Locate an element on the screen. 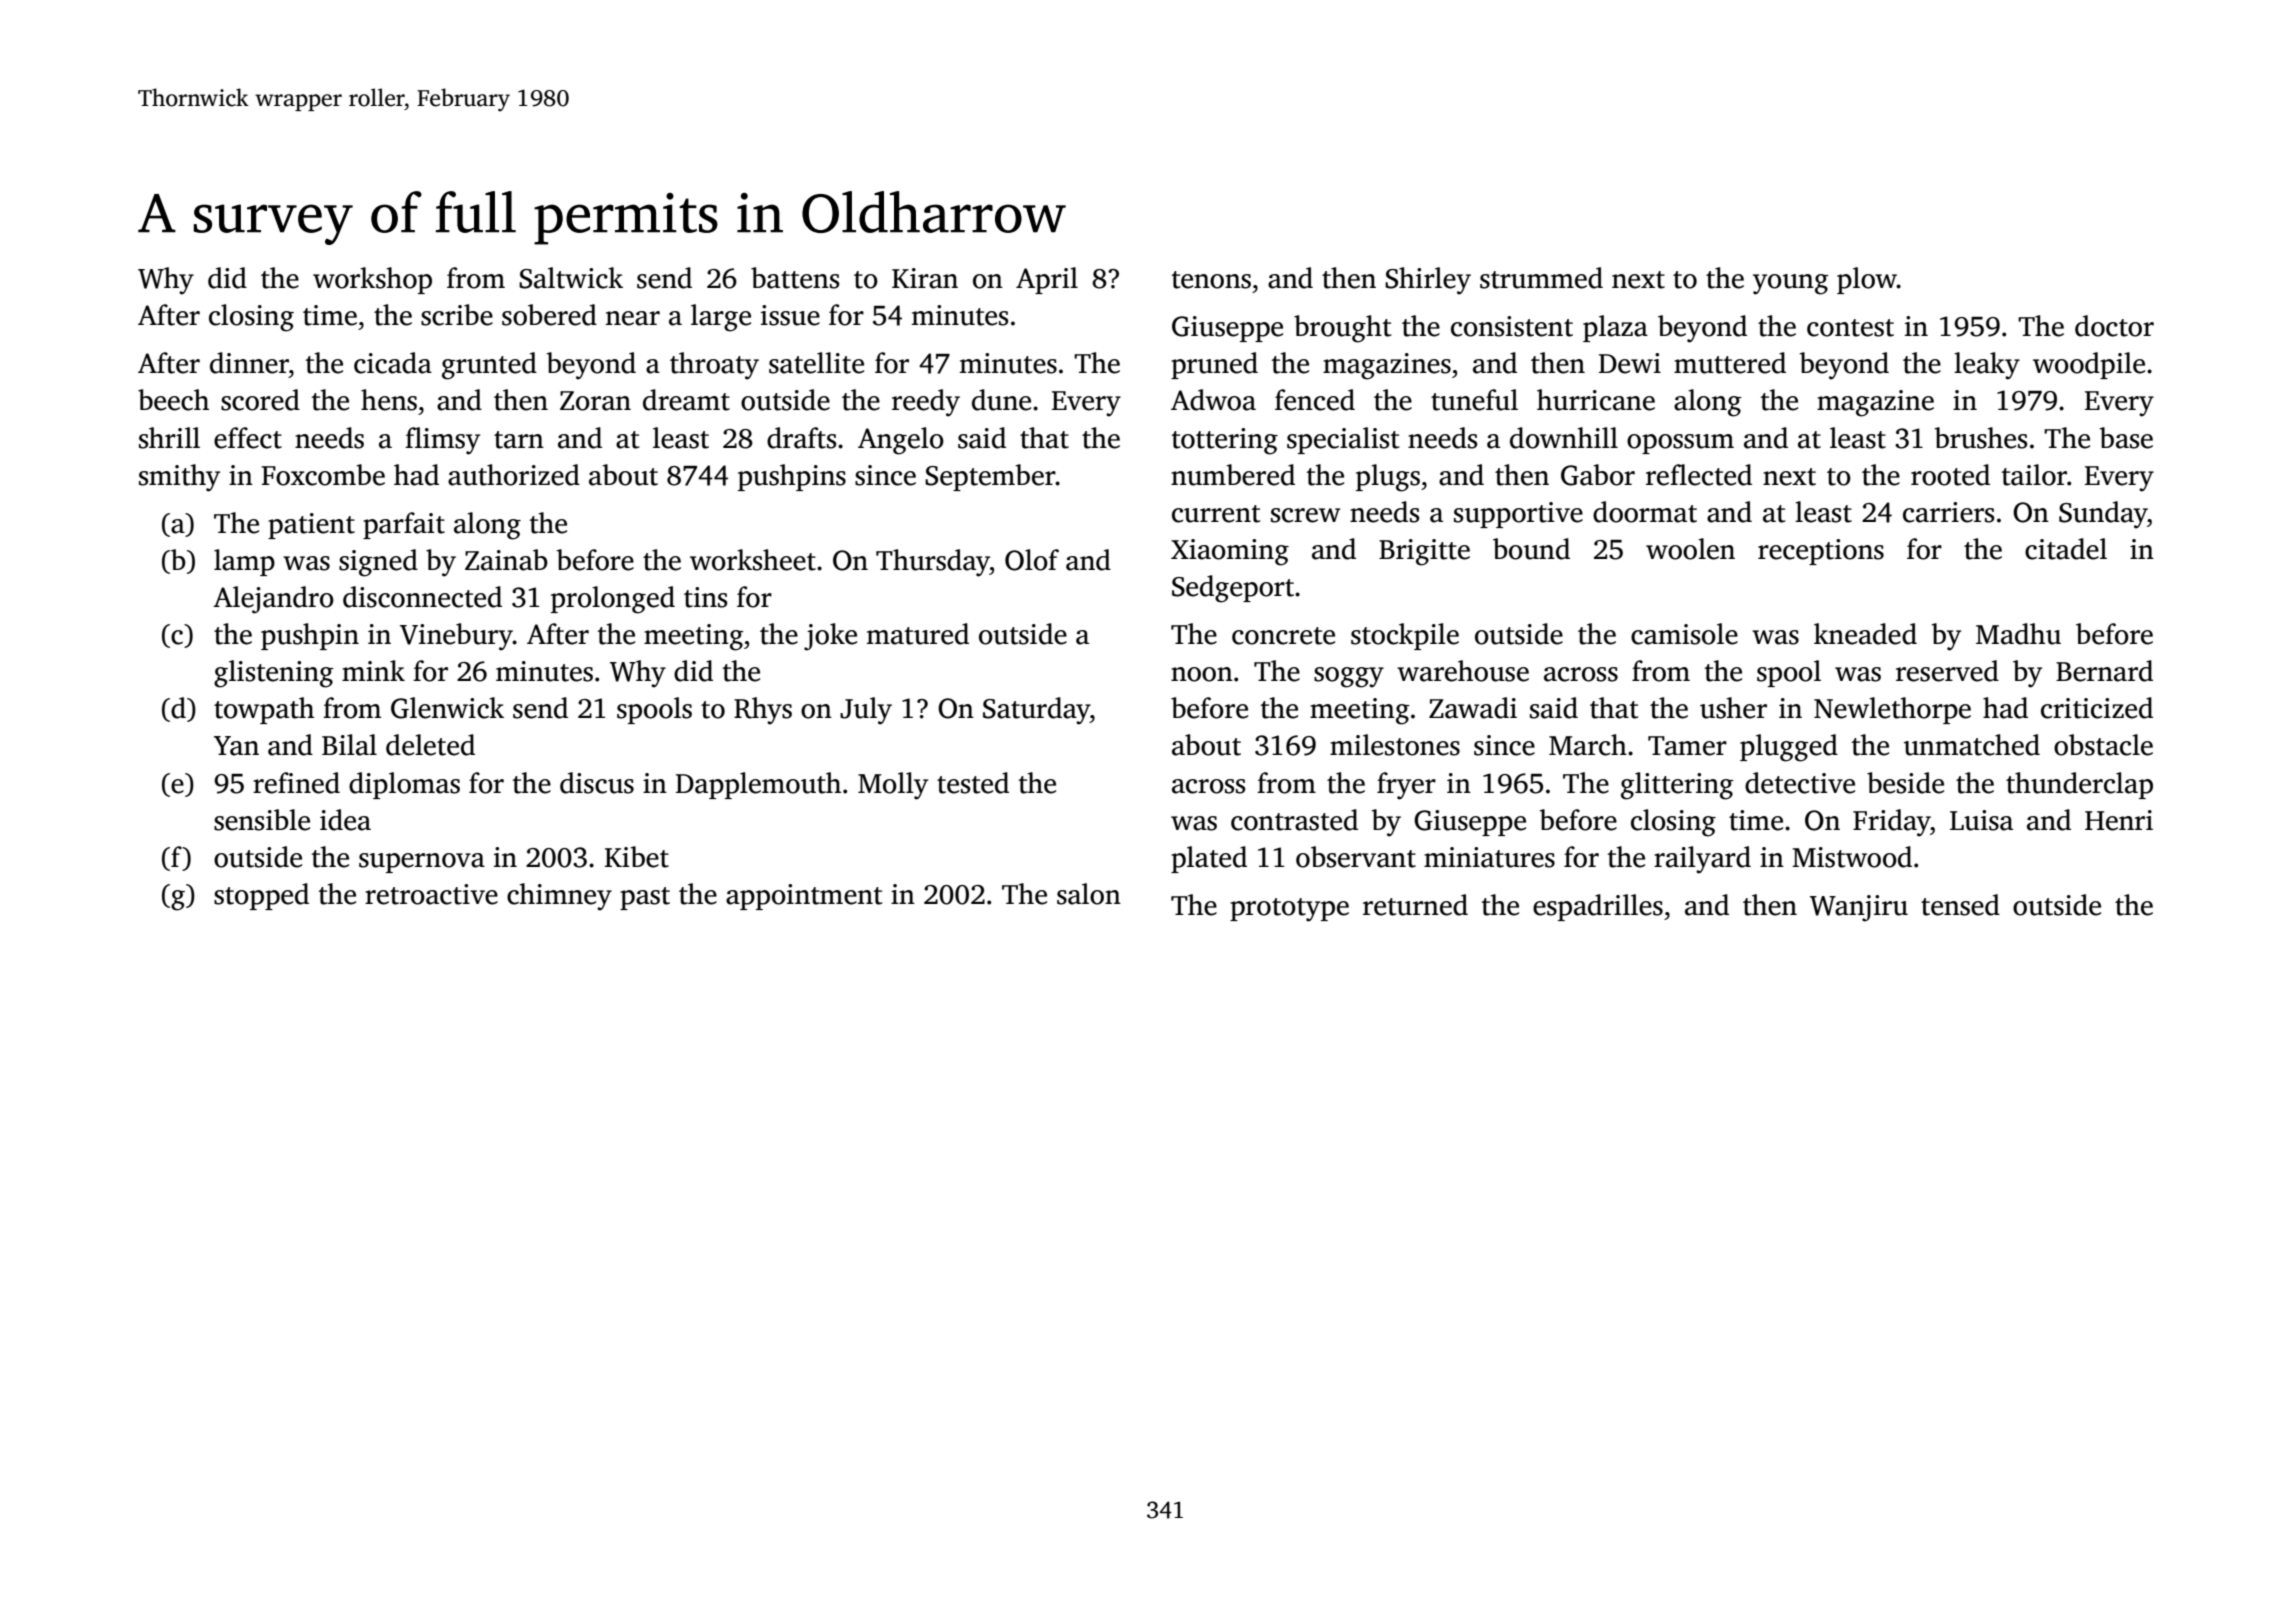 This screenshot has height=1620, width=2292. Friday is located at coordinates (1892, 823).
